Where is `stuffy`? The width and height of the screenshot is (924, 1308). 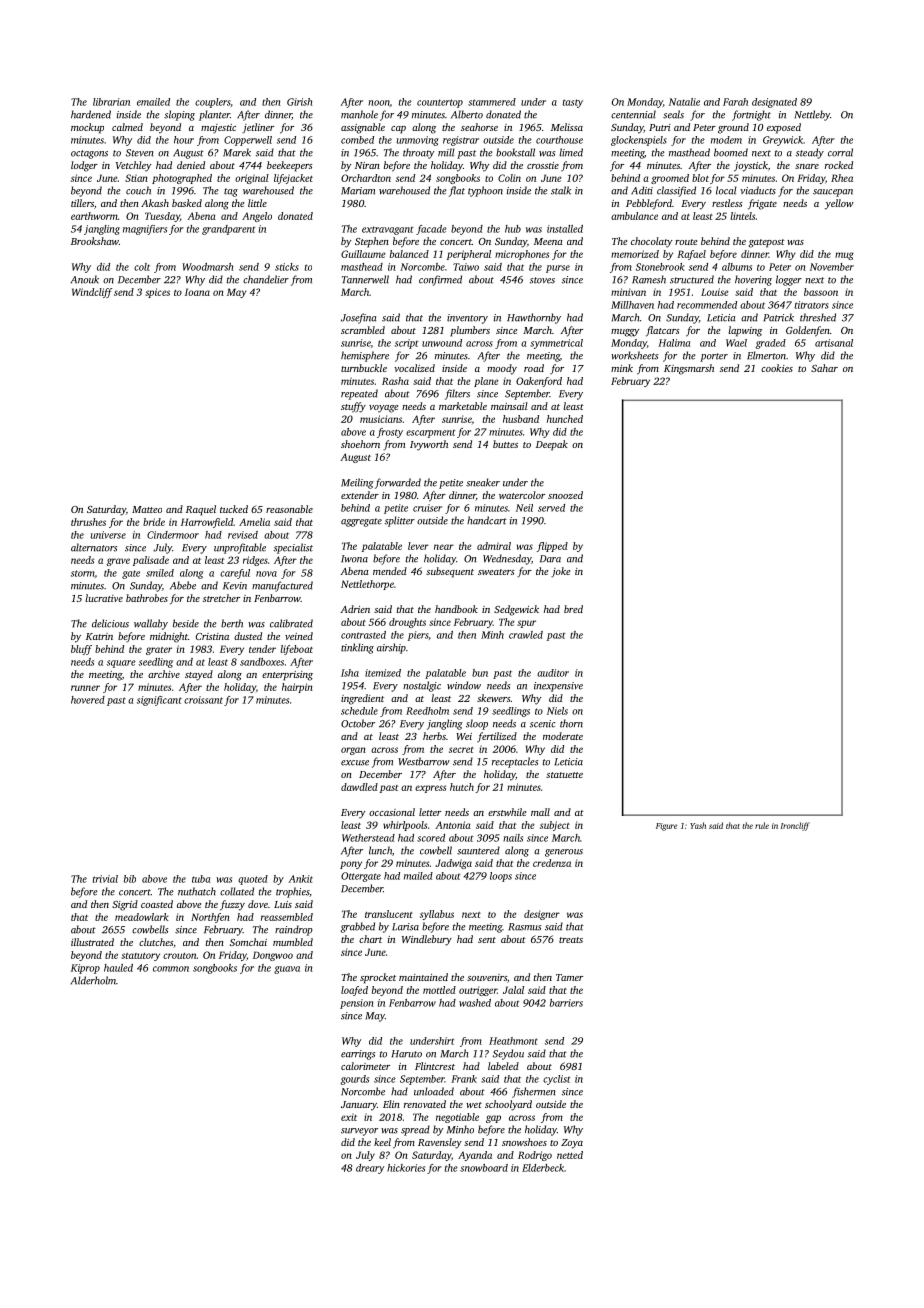 stuffy is located at coordinates (353, 407).
